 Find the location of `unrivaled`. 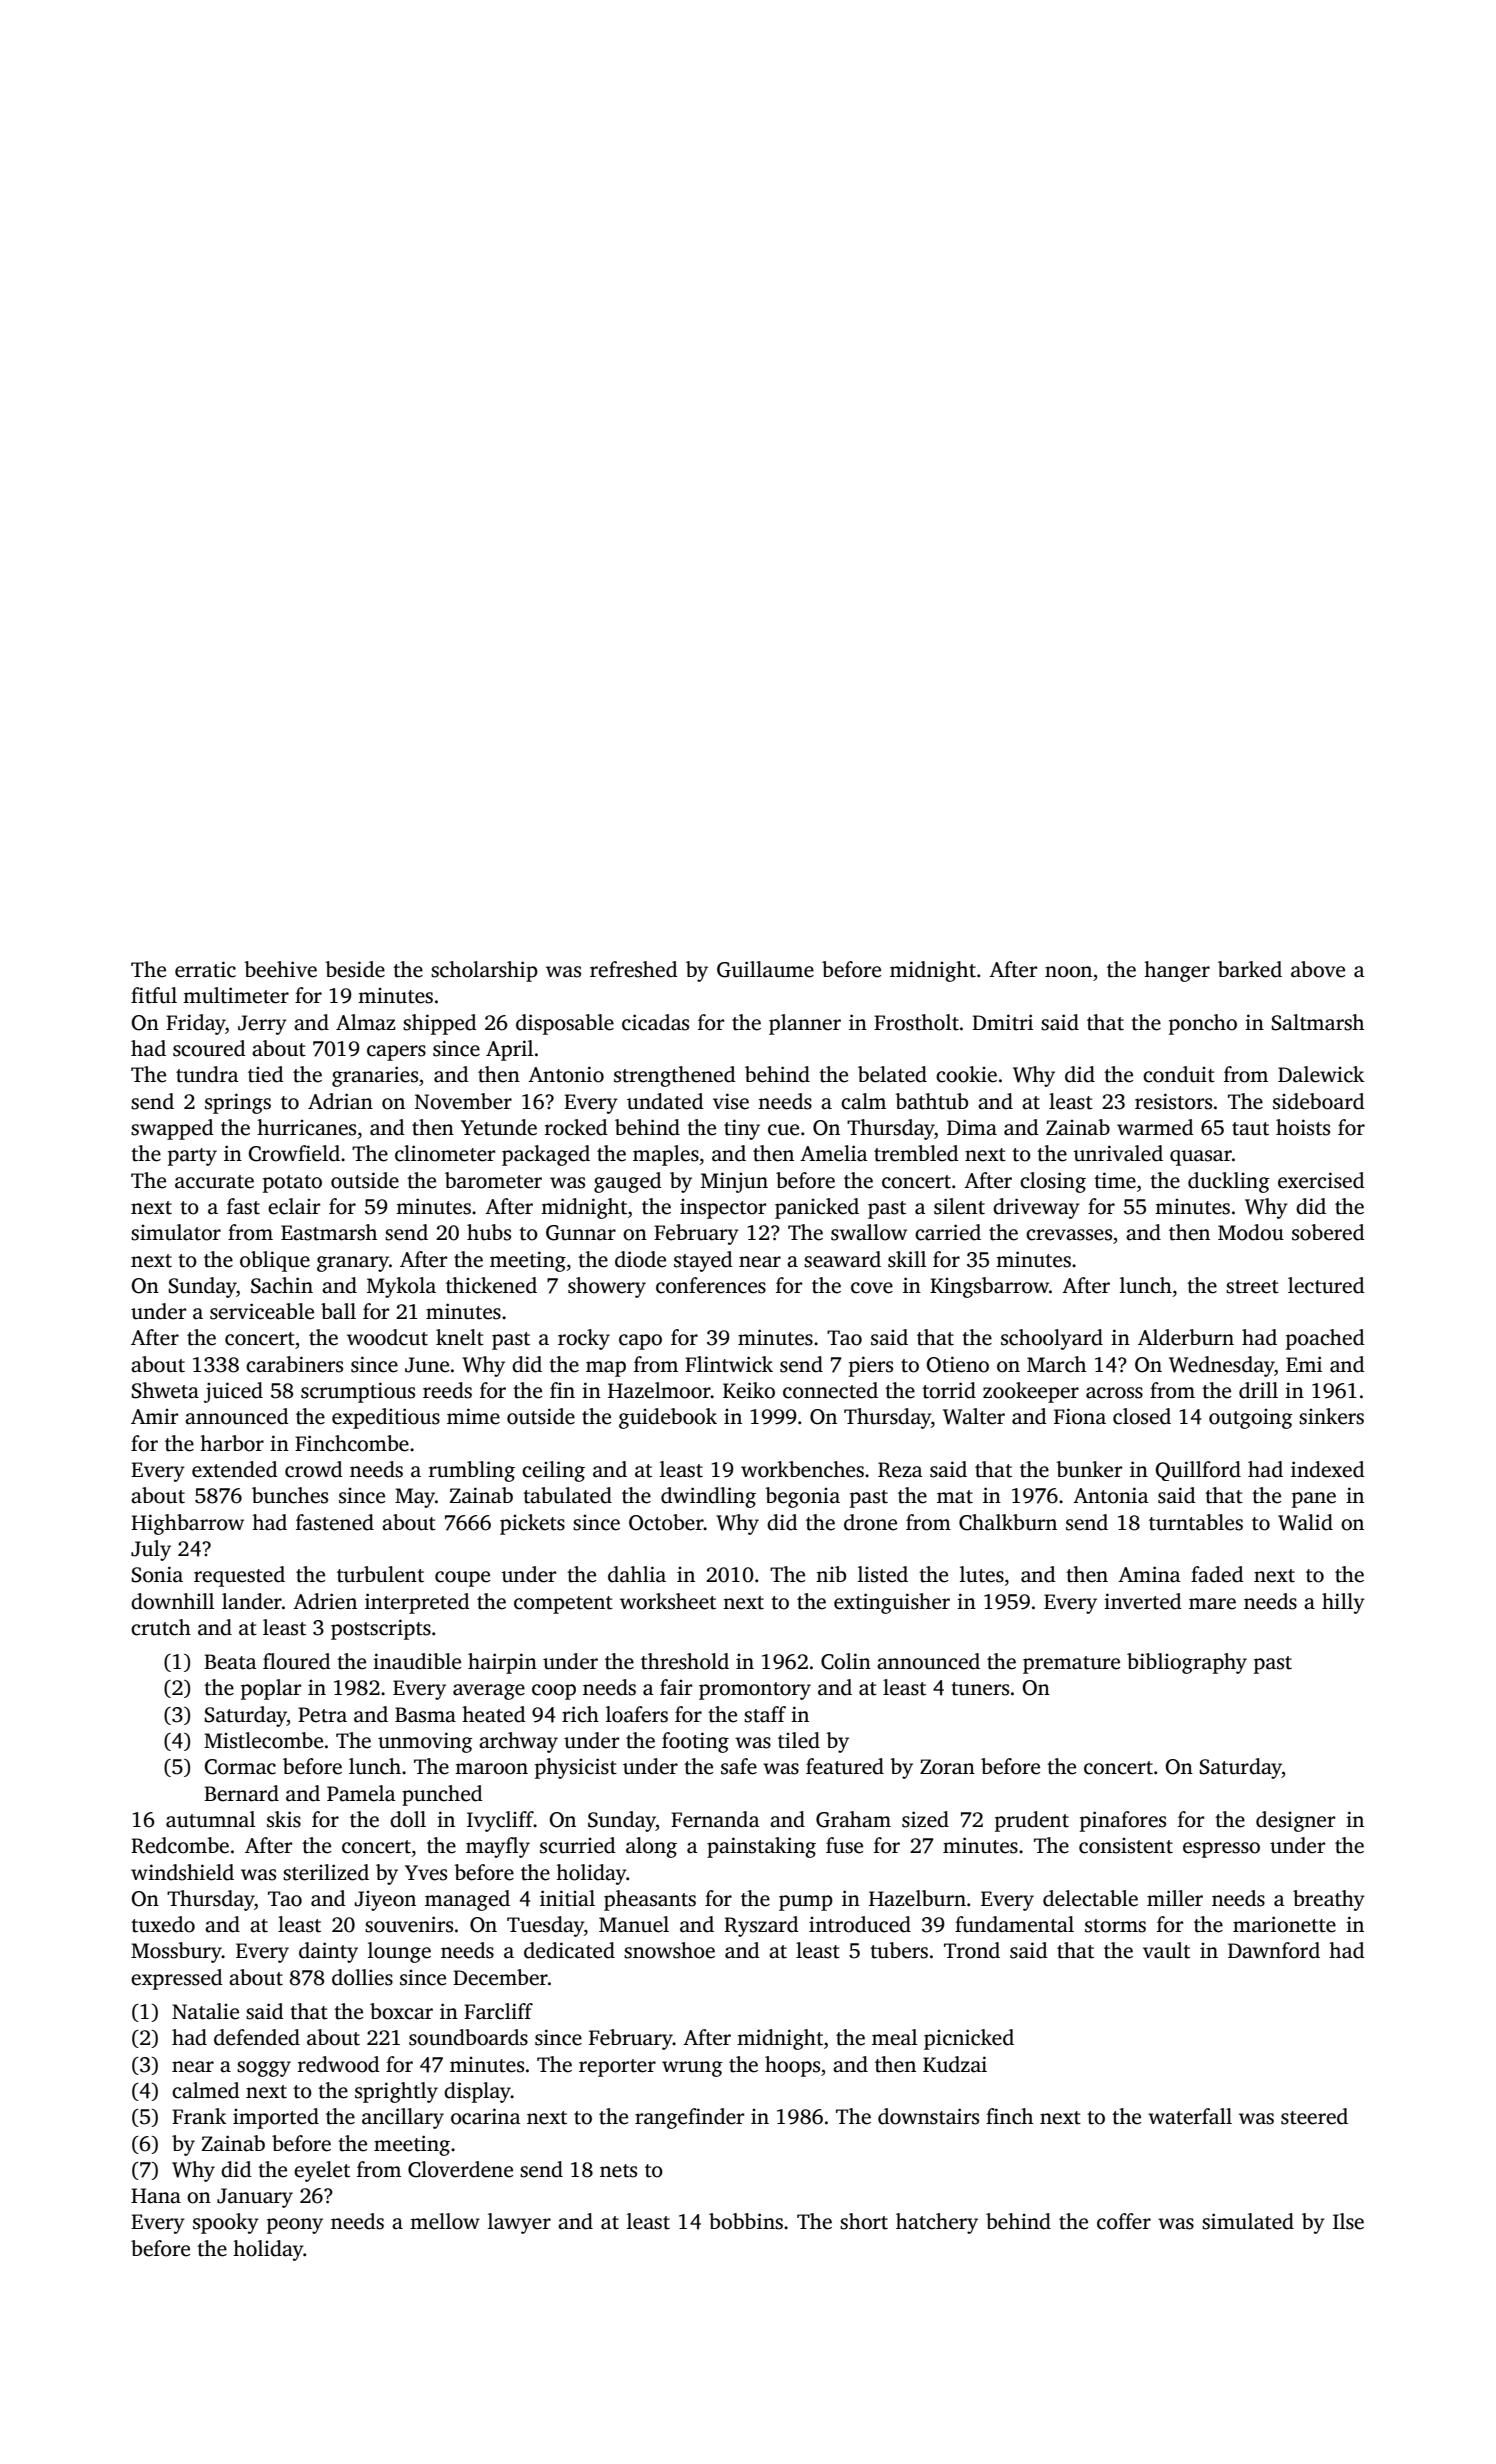

unrivaled is located at coordinates (1118, 1153).
